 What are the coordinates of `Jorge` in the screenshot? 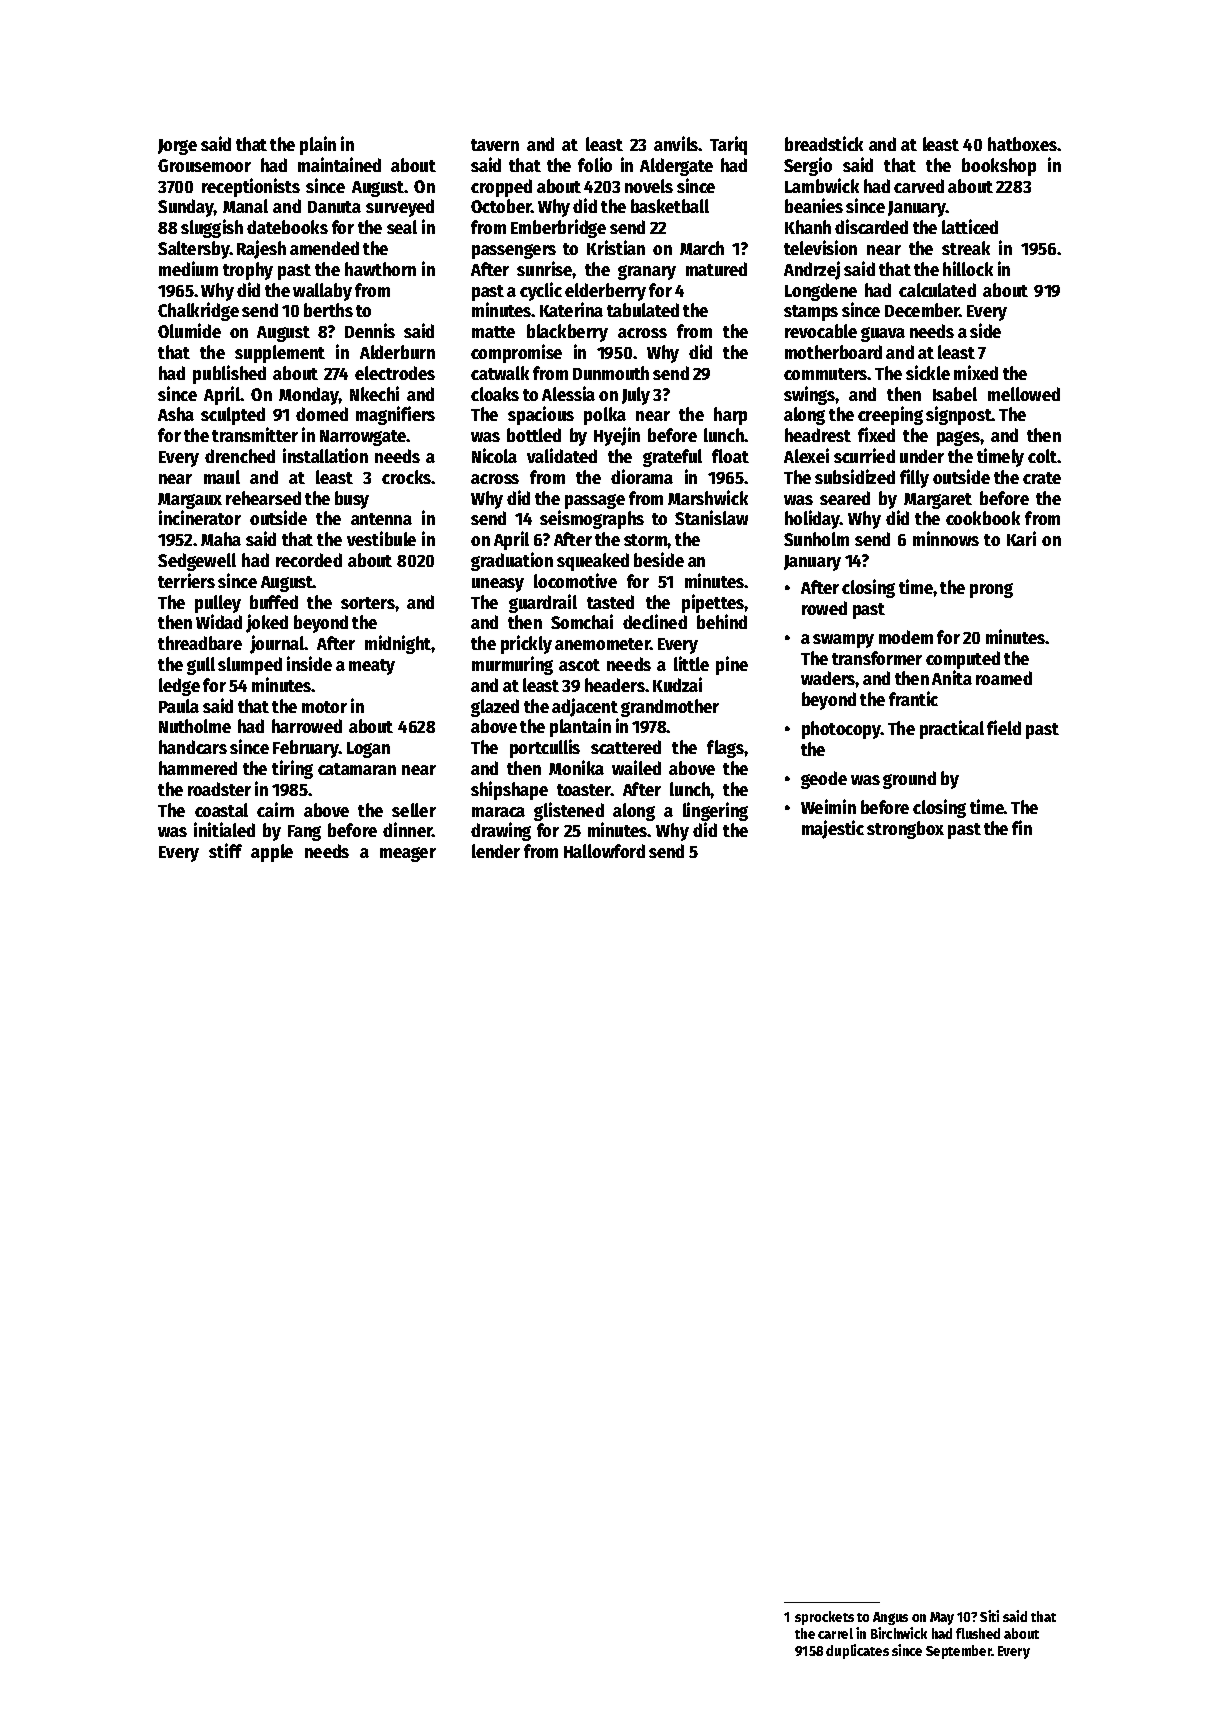 It's located at (177, 147).
